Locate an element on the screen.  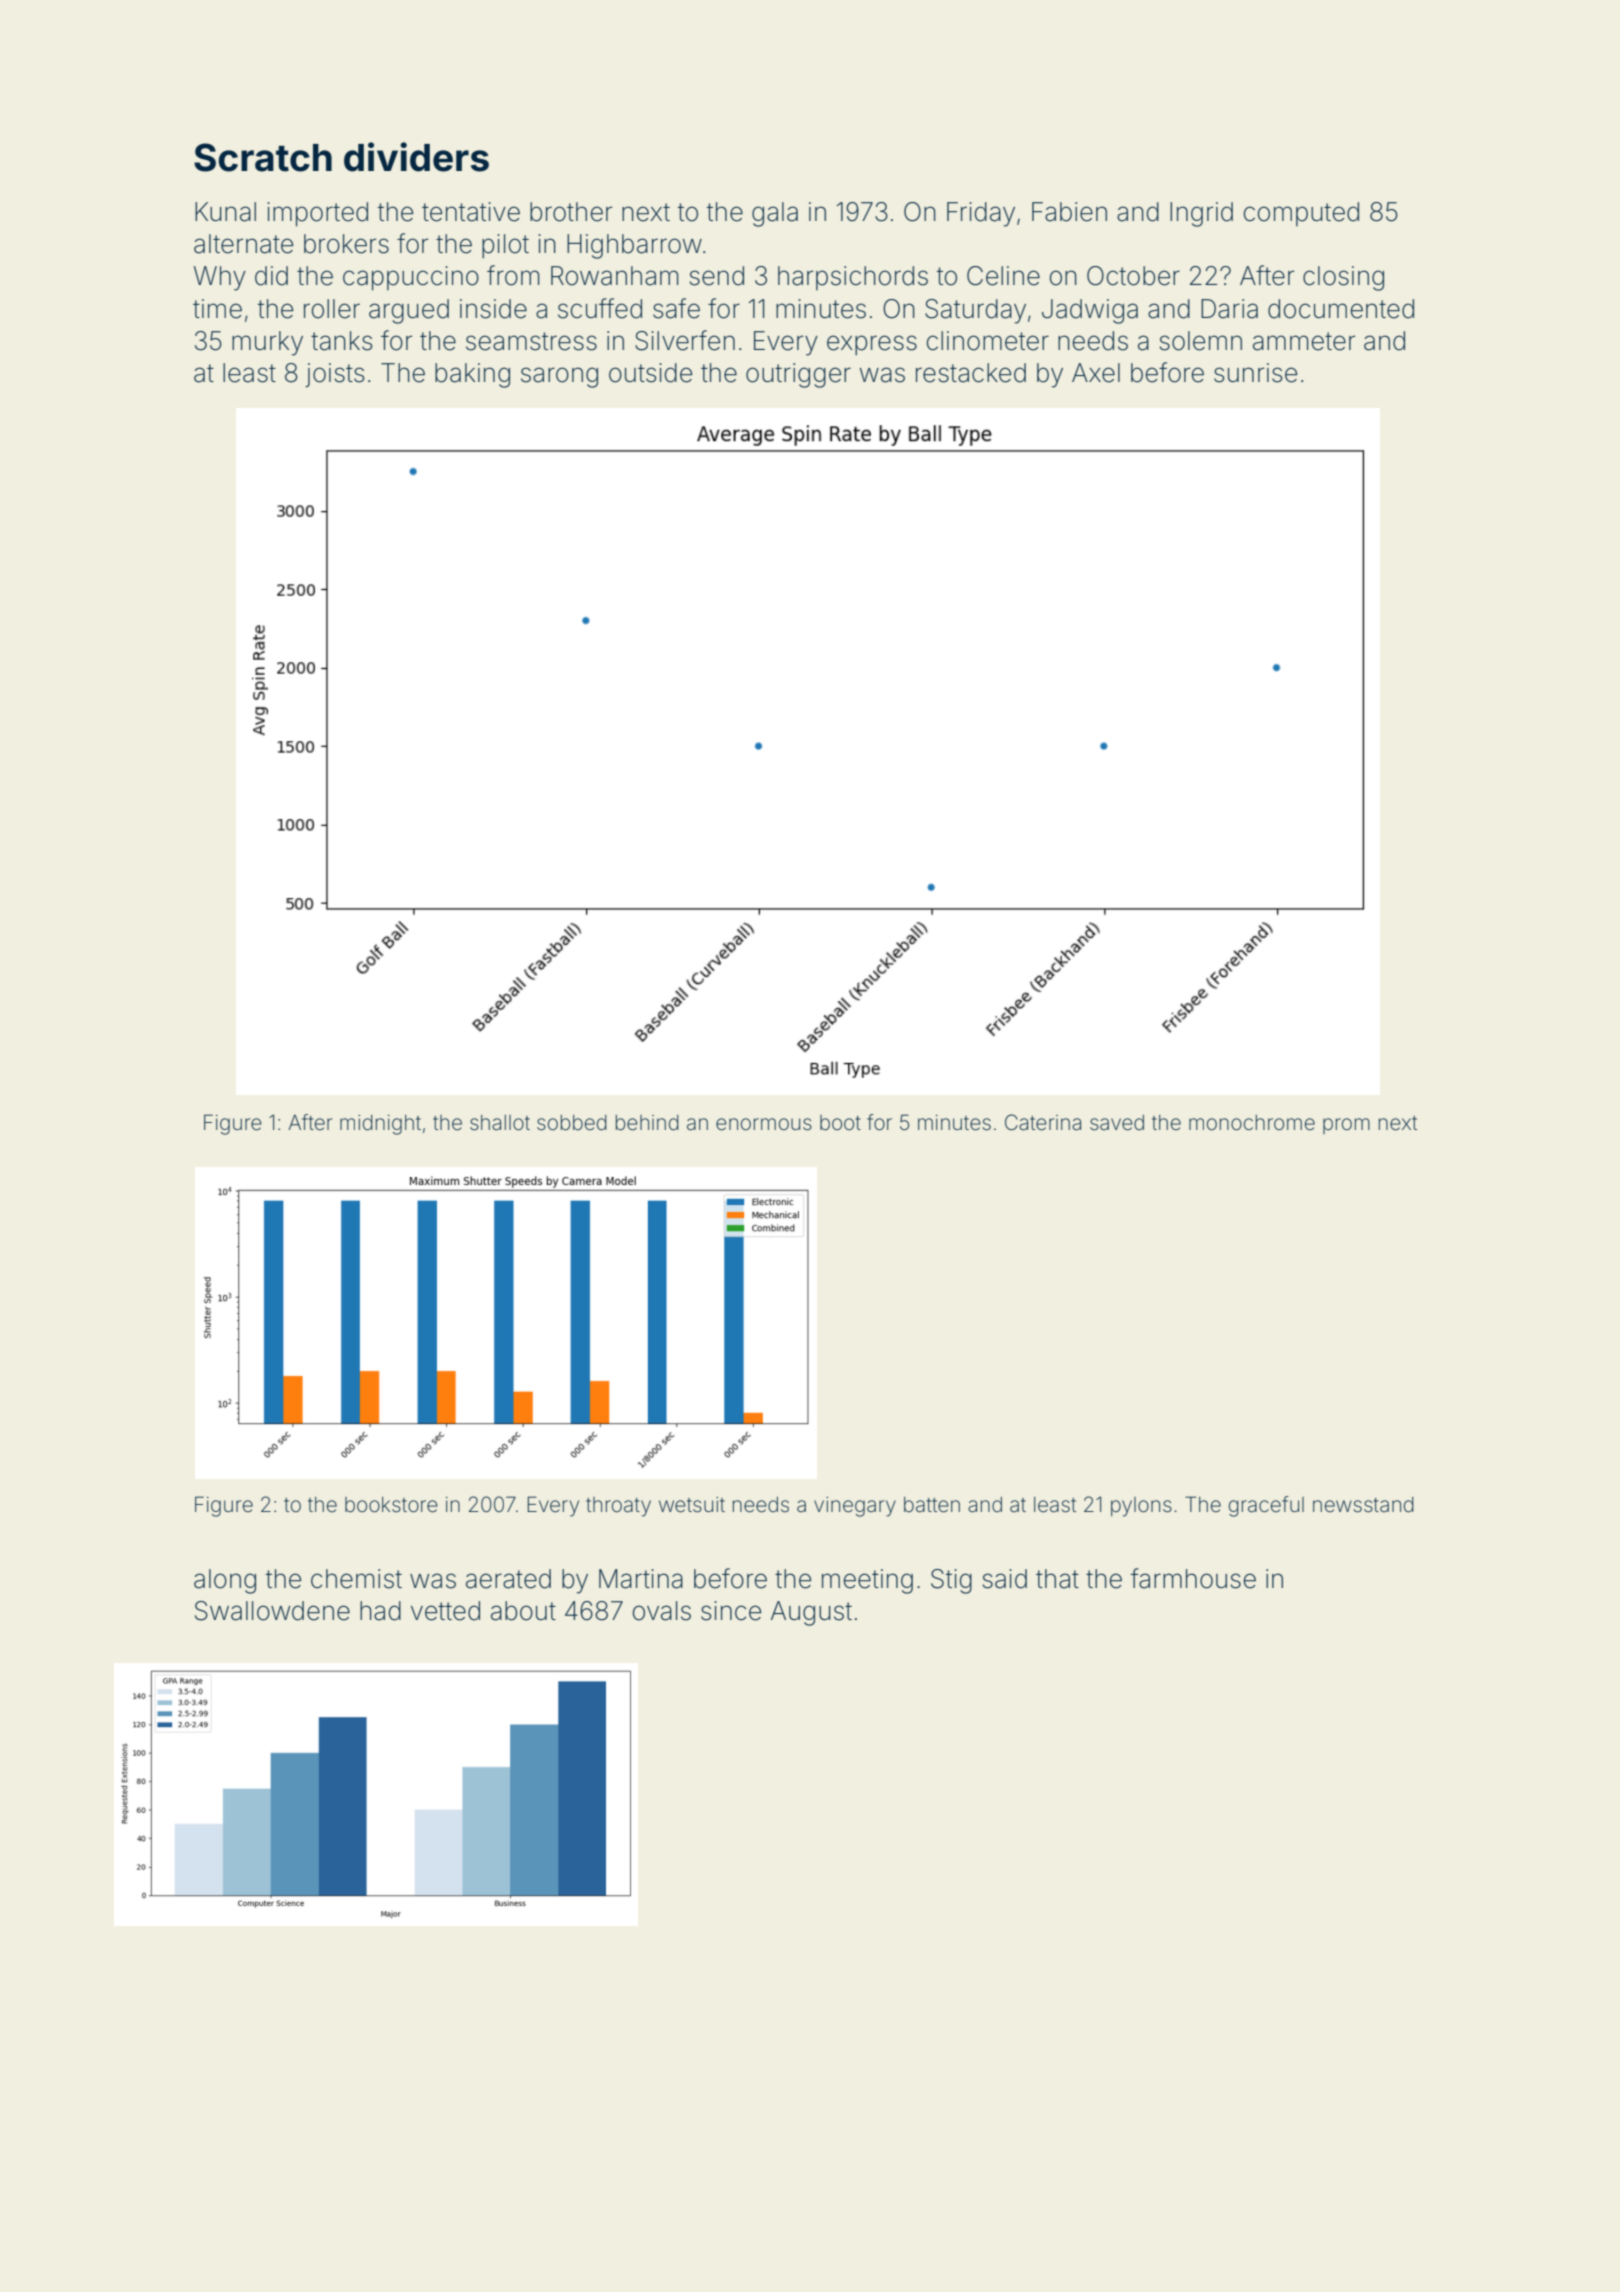
outrigger is located at coordinates (798, 375).
